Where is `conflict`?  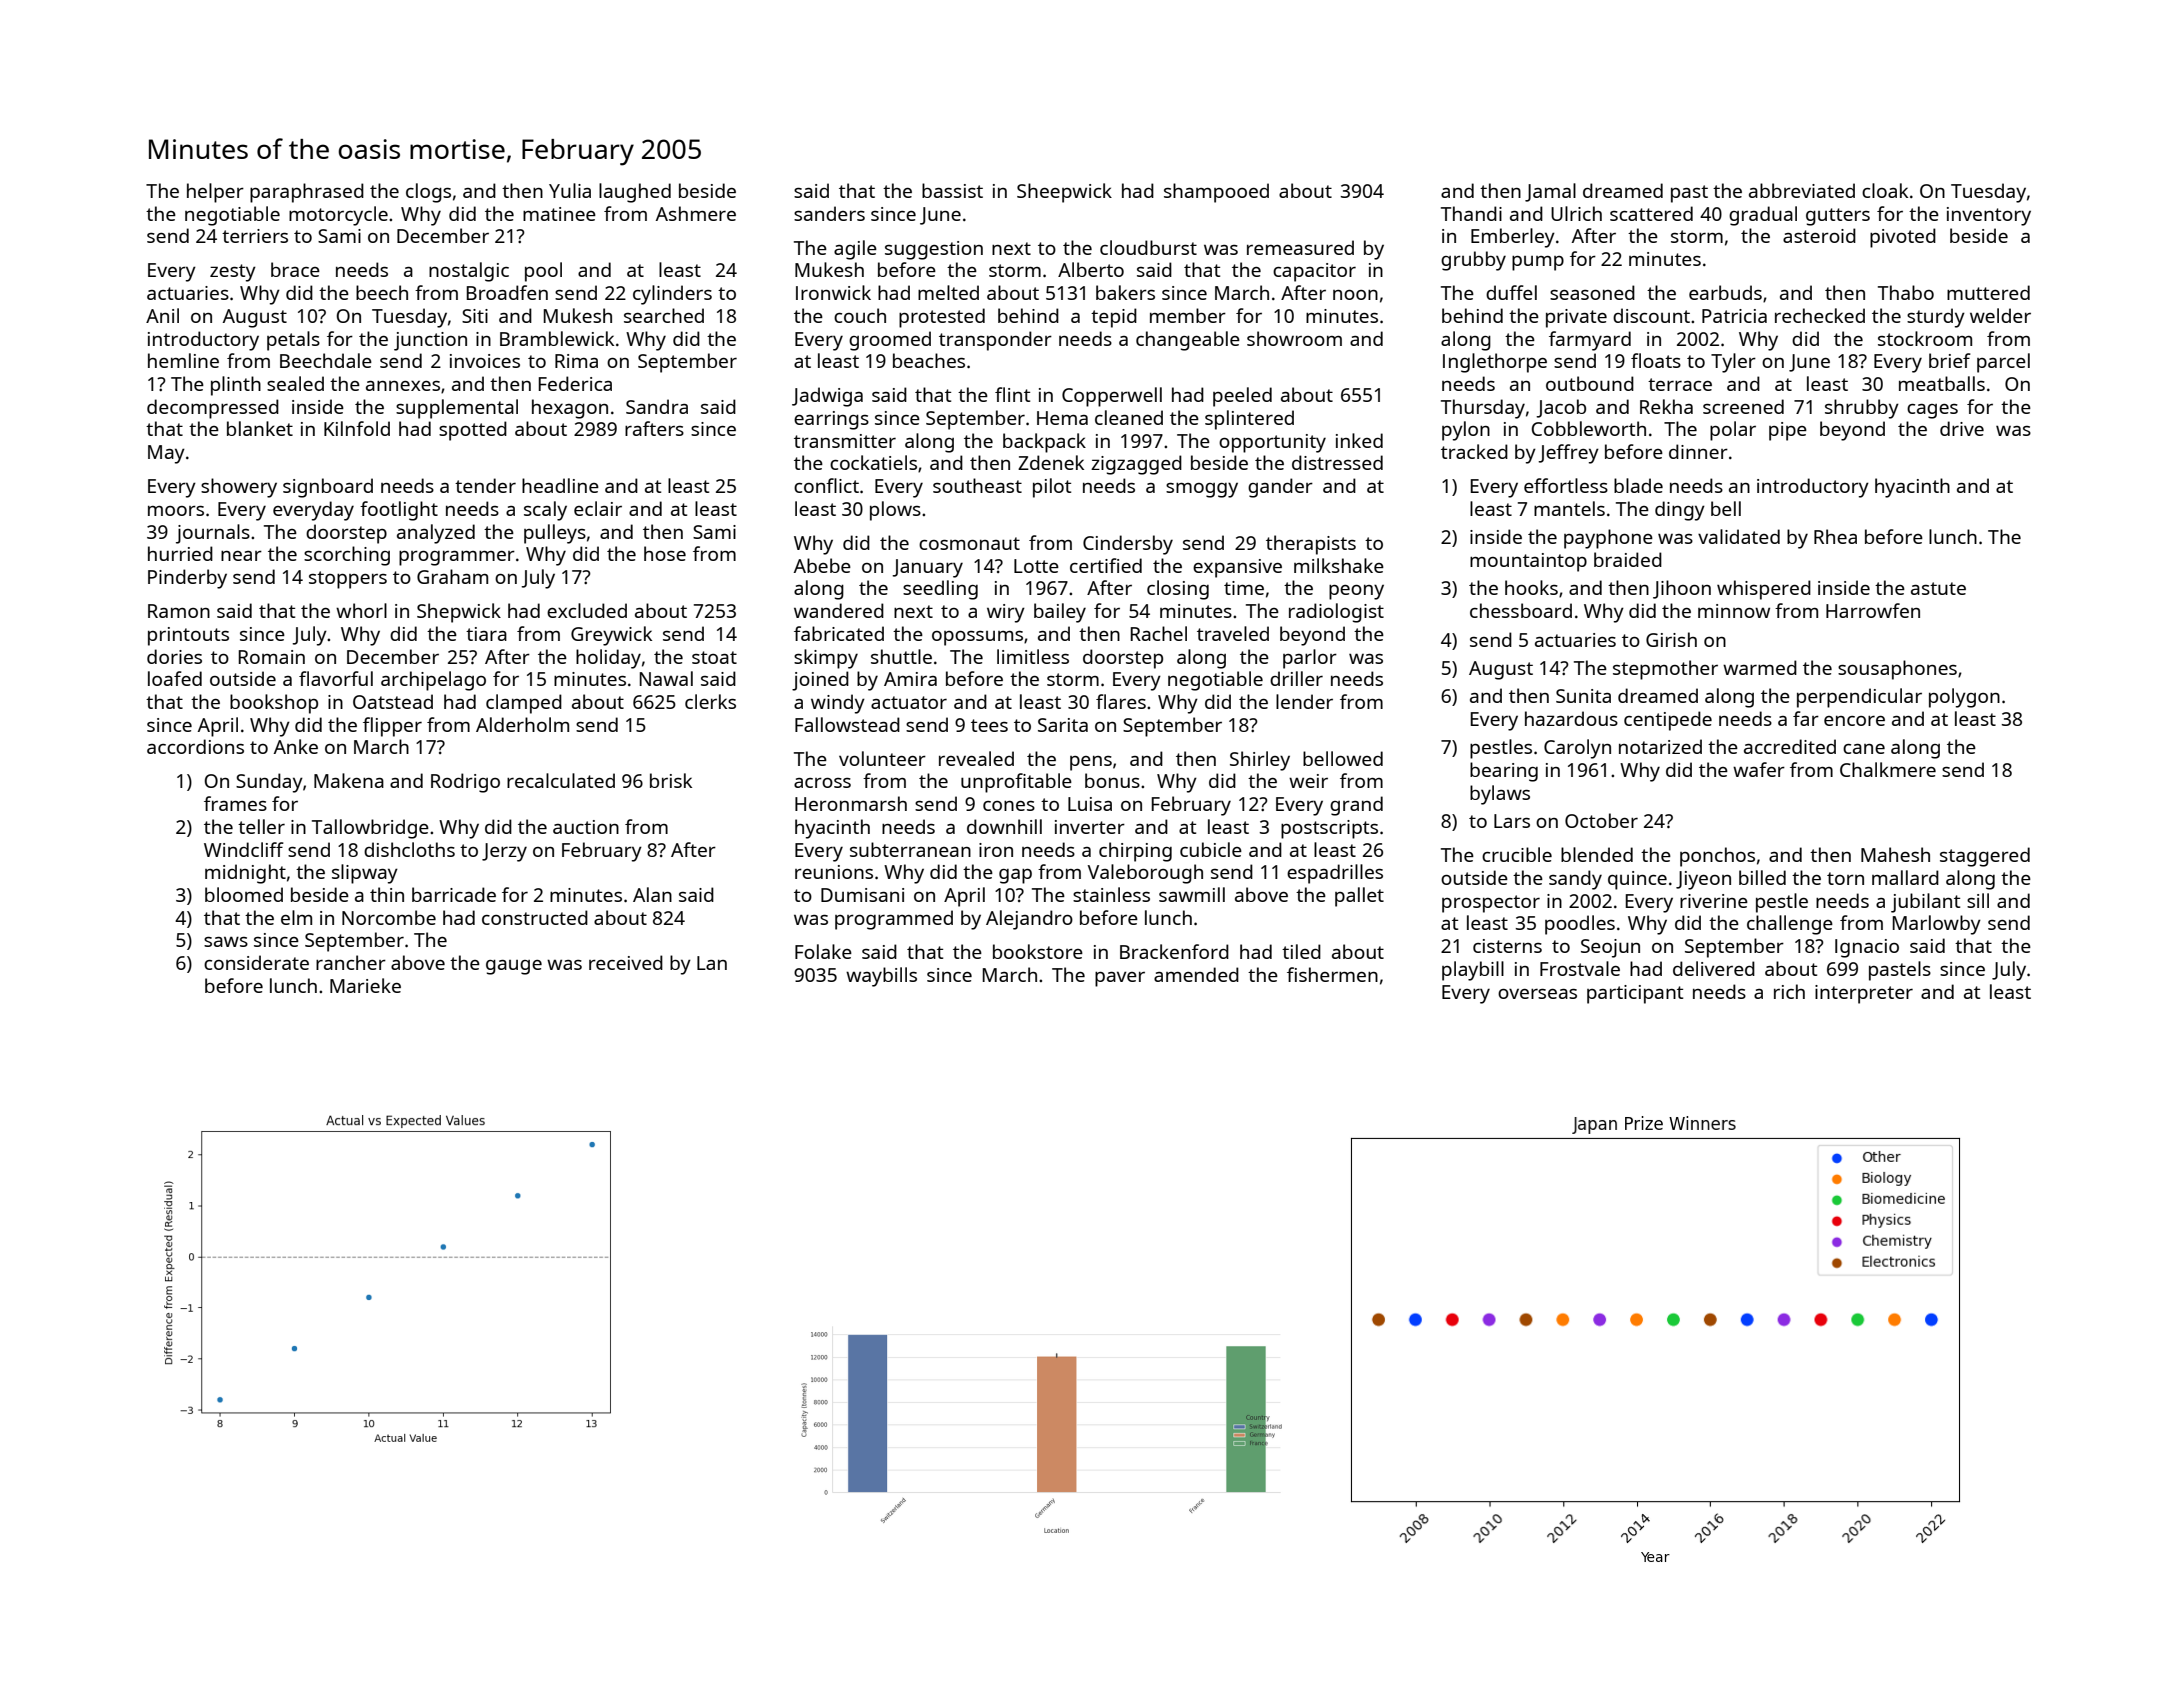 conflict is located at coordinates (826, 485).
